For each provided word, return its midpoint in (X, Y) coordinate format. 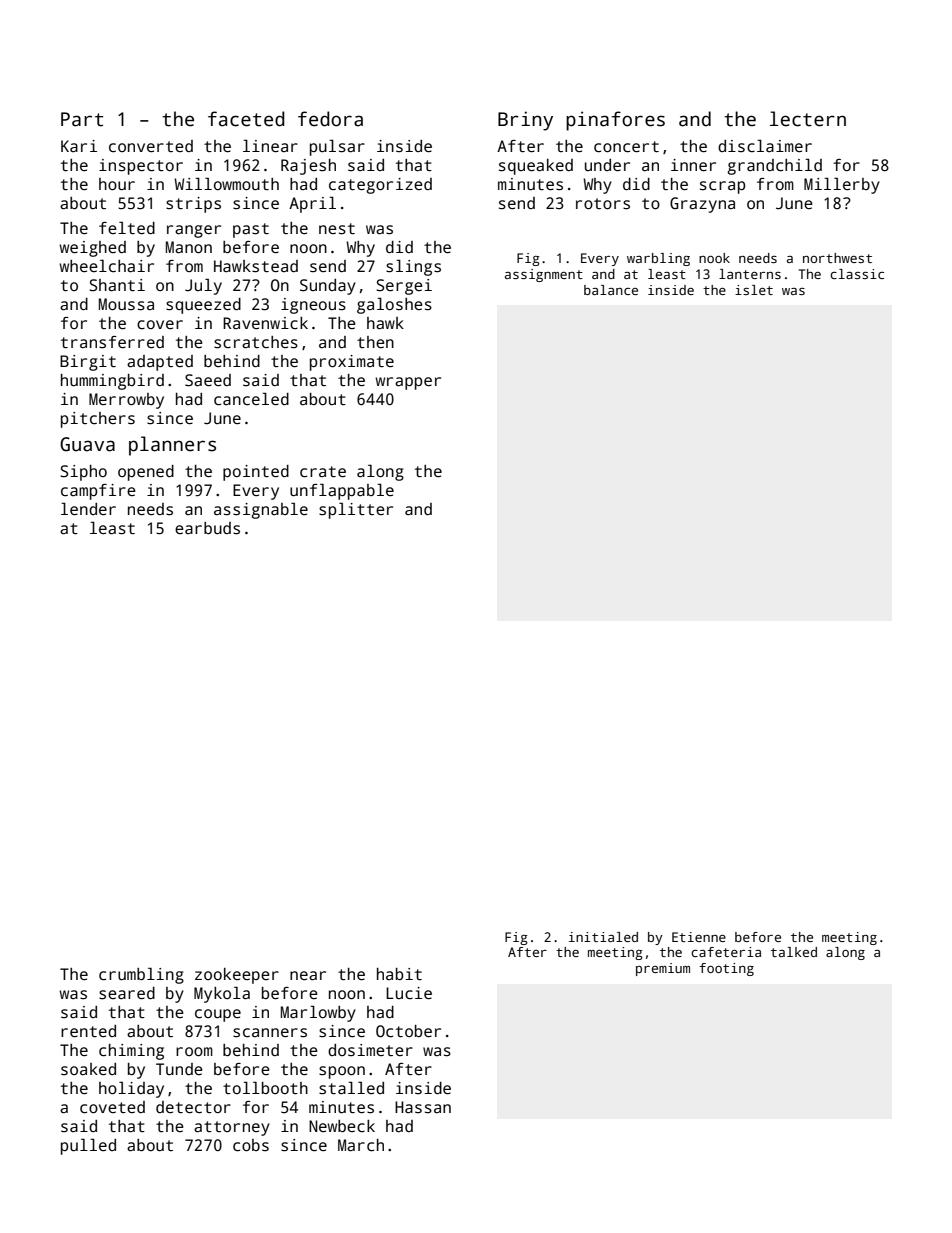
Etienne (699, 937)
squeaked (536, 167)
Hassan (423, 1107)
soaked (88, 1069)
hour (117, 184)
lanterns (750, 274)
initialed (603, 937)
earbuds (207, 528)
